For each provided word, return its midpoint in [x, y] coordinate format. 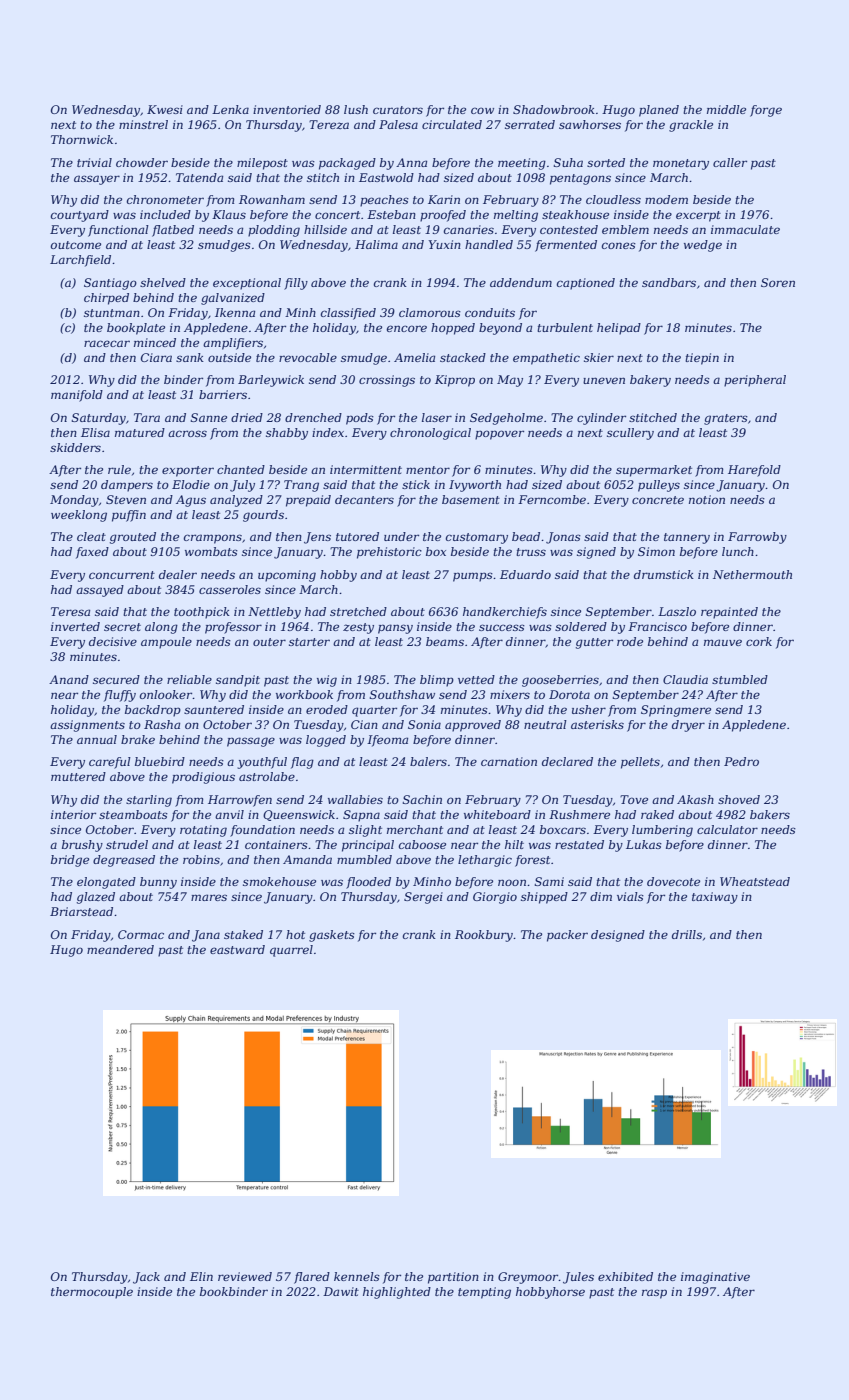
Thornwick [82, 139]
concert [337, 215]
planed [659, 111]
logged [326, 741]
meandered [120, 949]
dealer [178, 574]
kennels [357, 1276]
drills [687, 934]
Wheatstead [755, 881]
